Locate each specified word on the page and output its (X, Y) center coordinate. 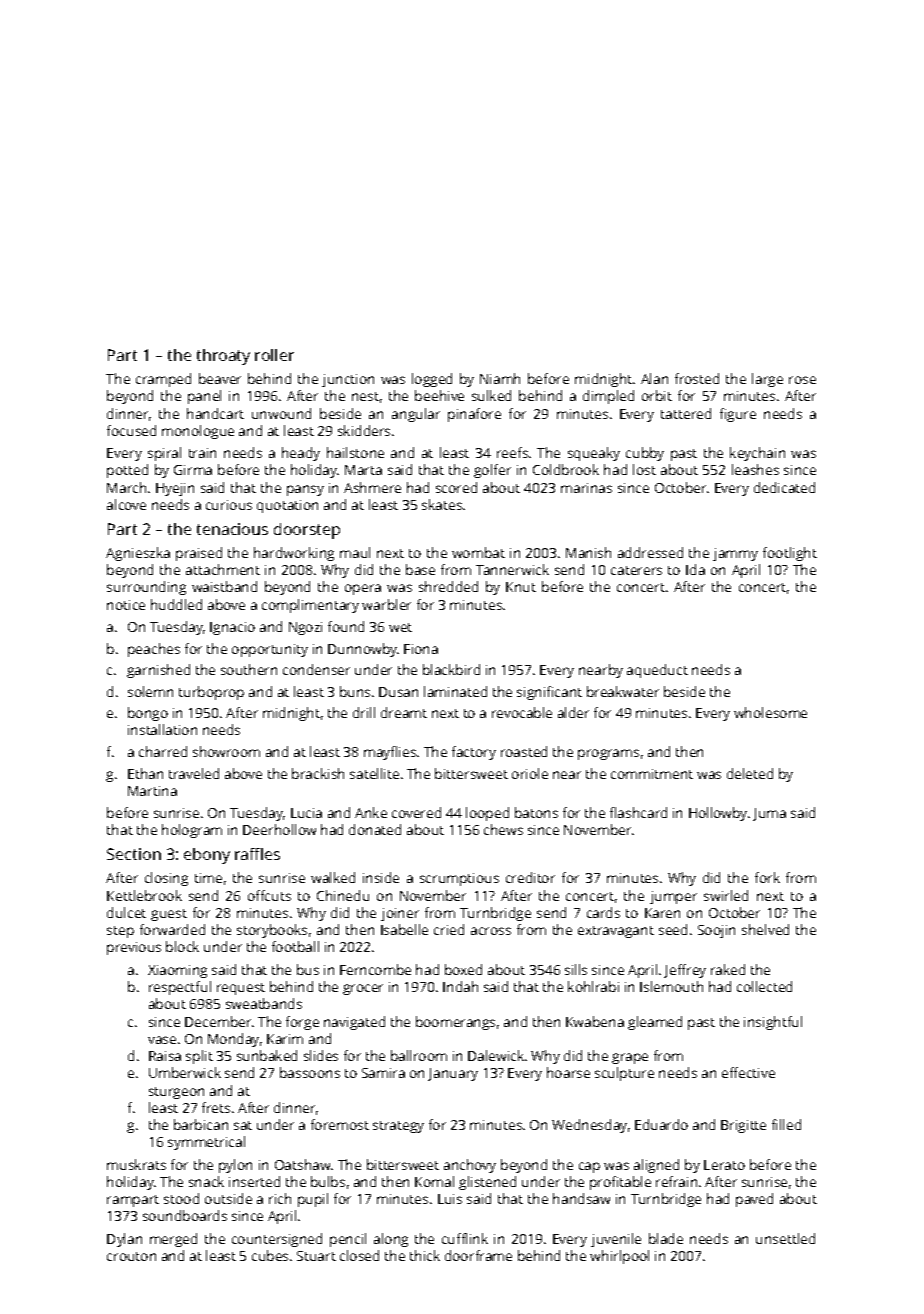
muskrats (136, 1164)
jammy (735, 554)
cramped (163, 380)
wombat (478, 552)
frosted (697, 378)
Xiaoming (177, 971)
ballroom (419, 1055)
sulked (491, 395)
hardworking (294, 554)
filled (786, 1124)
